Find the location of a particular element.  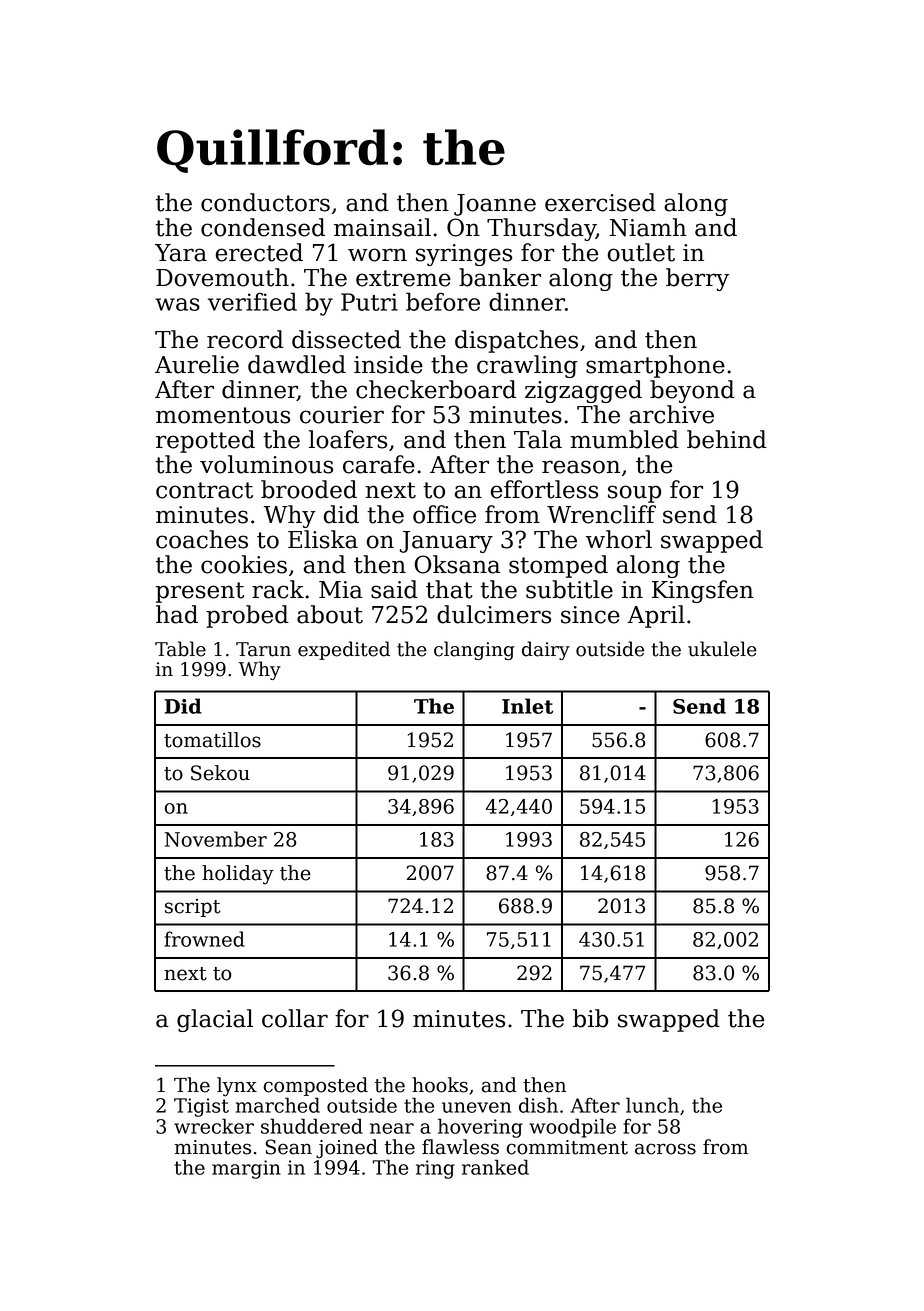

contract is located at coordinates (204, 490).
